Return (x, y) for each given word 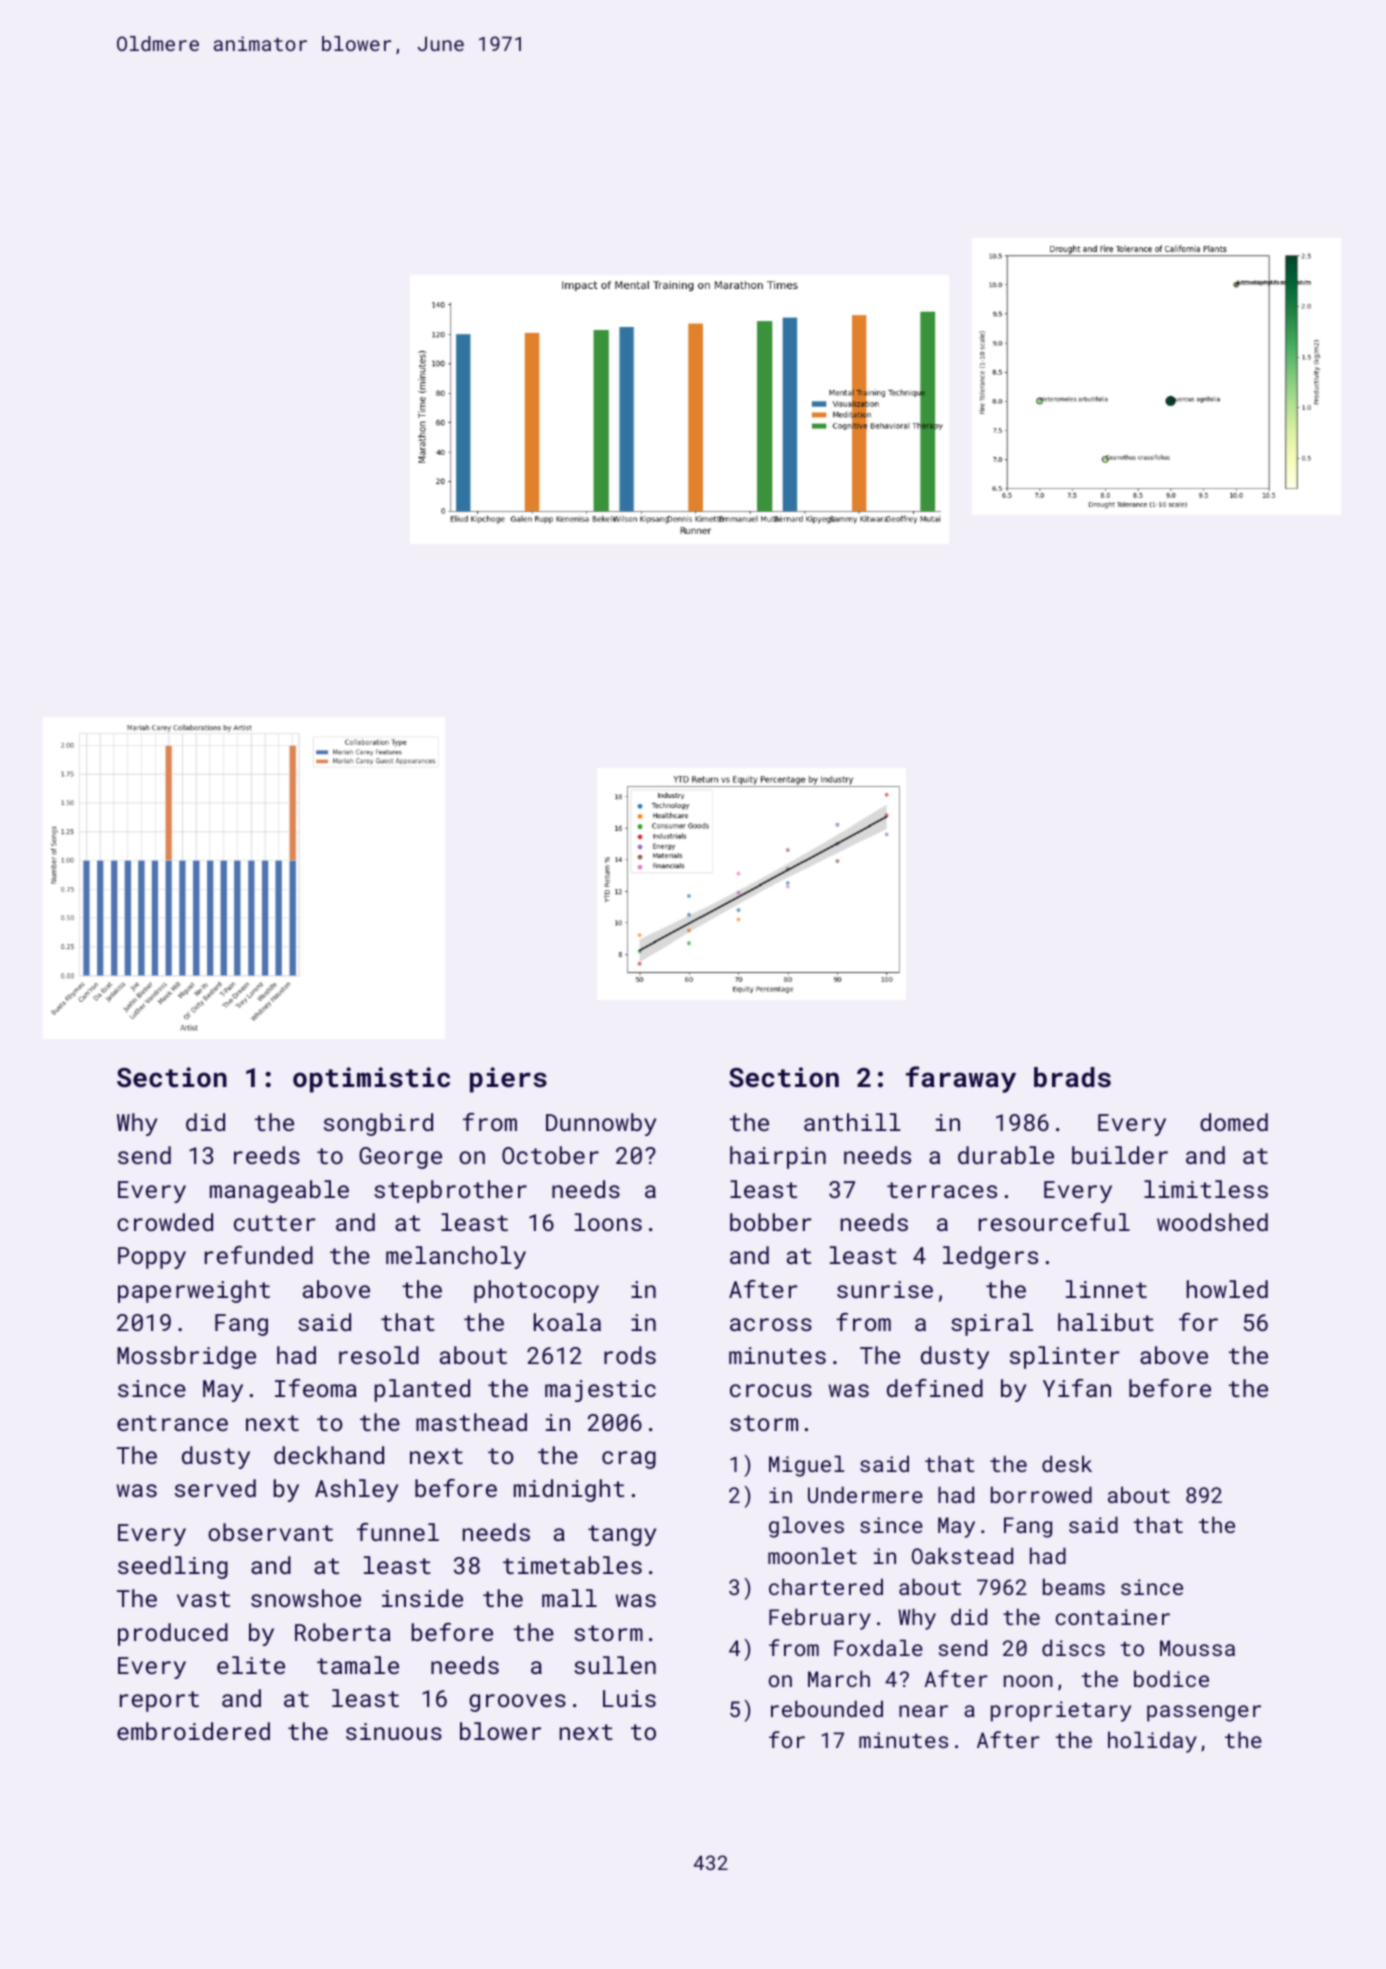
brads (1072, 1077)
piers (508, 1080)
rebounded (827, 1708)
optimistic (371, 1080)
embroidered (193, 1731)
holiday (1152, 1742)
